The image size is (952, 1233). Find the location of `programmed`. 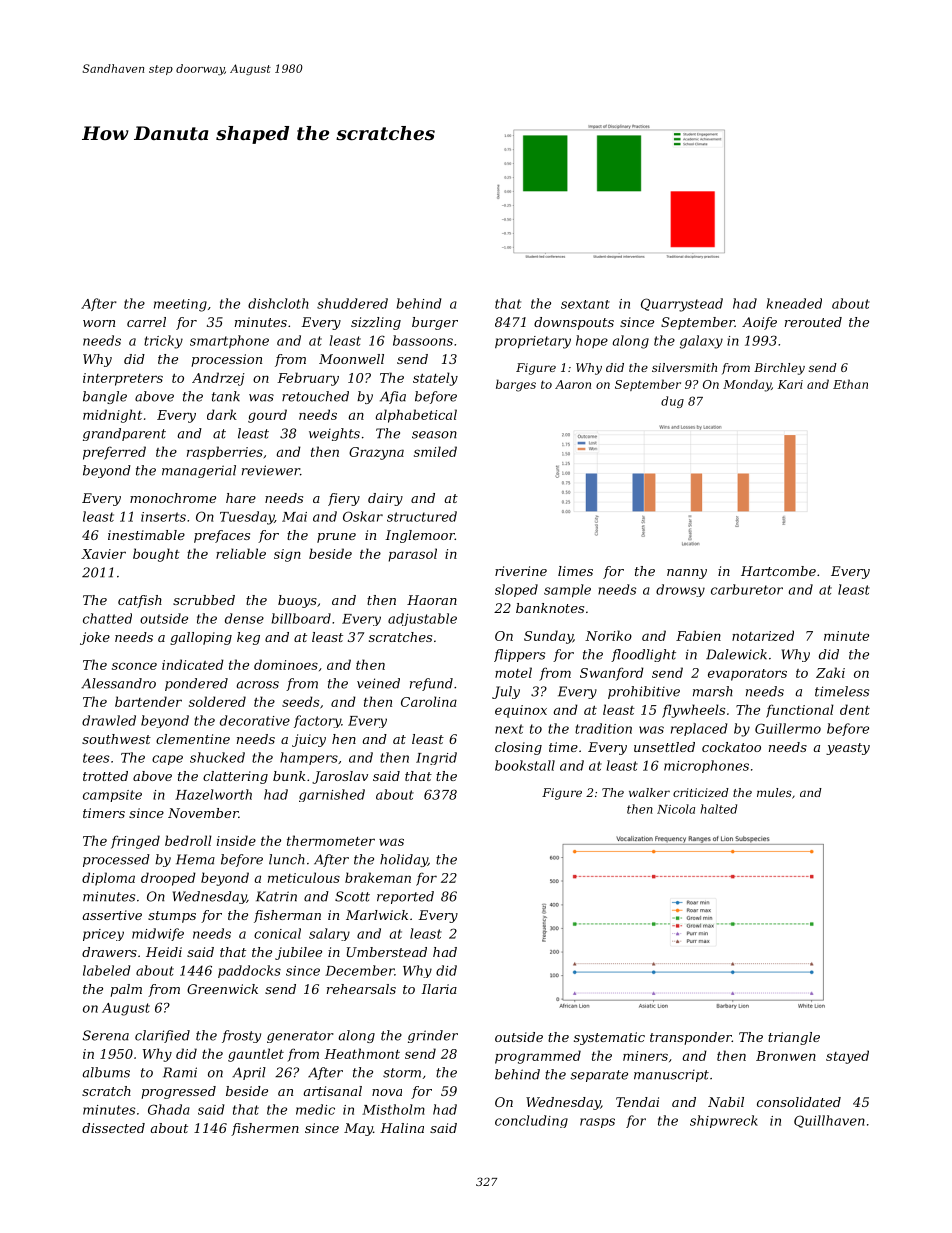

programmed is located at coordinates (538, 1057).
